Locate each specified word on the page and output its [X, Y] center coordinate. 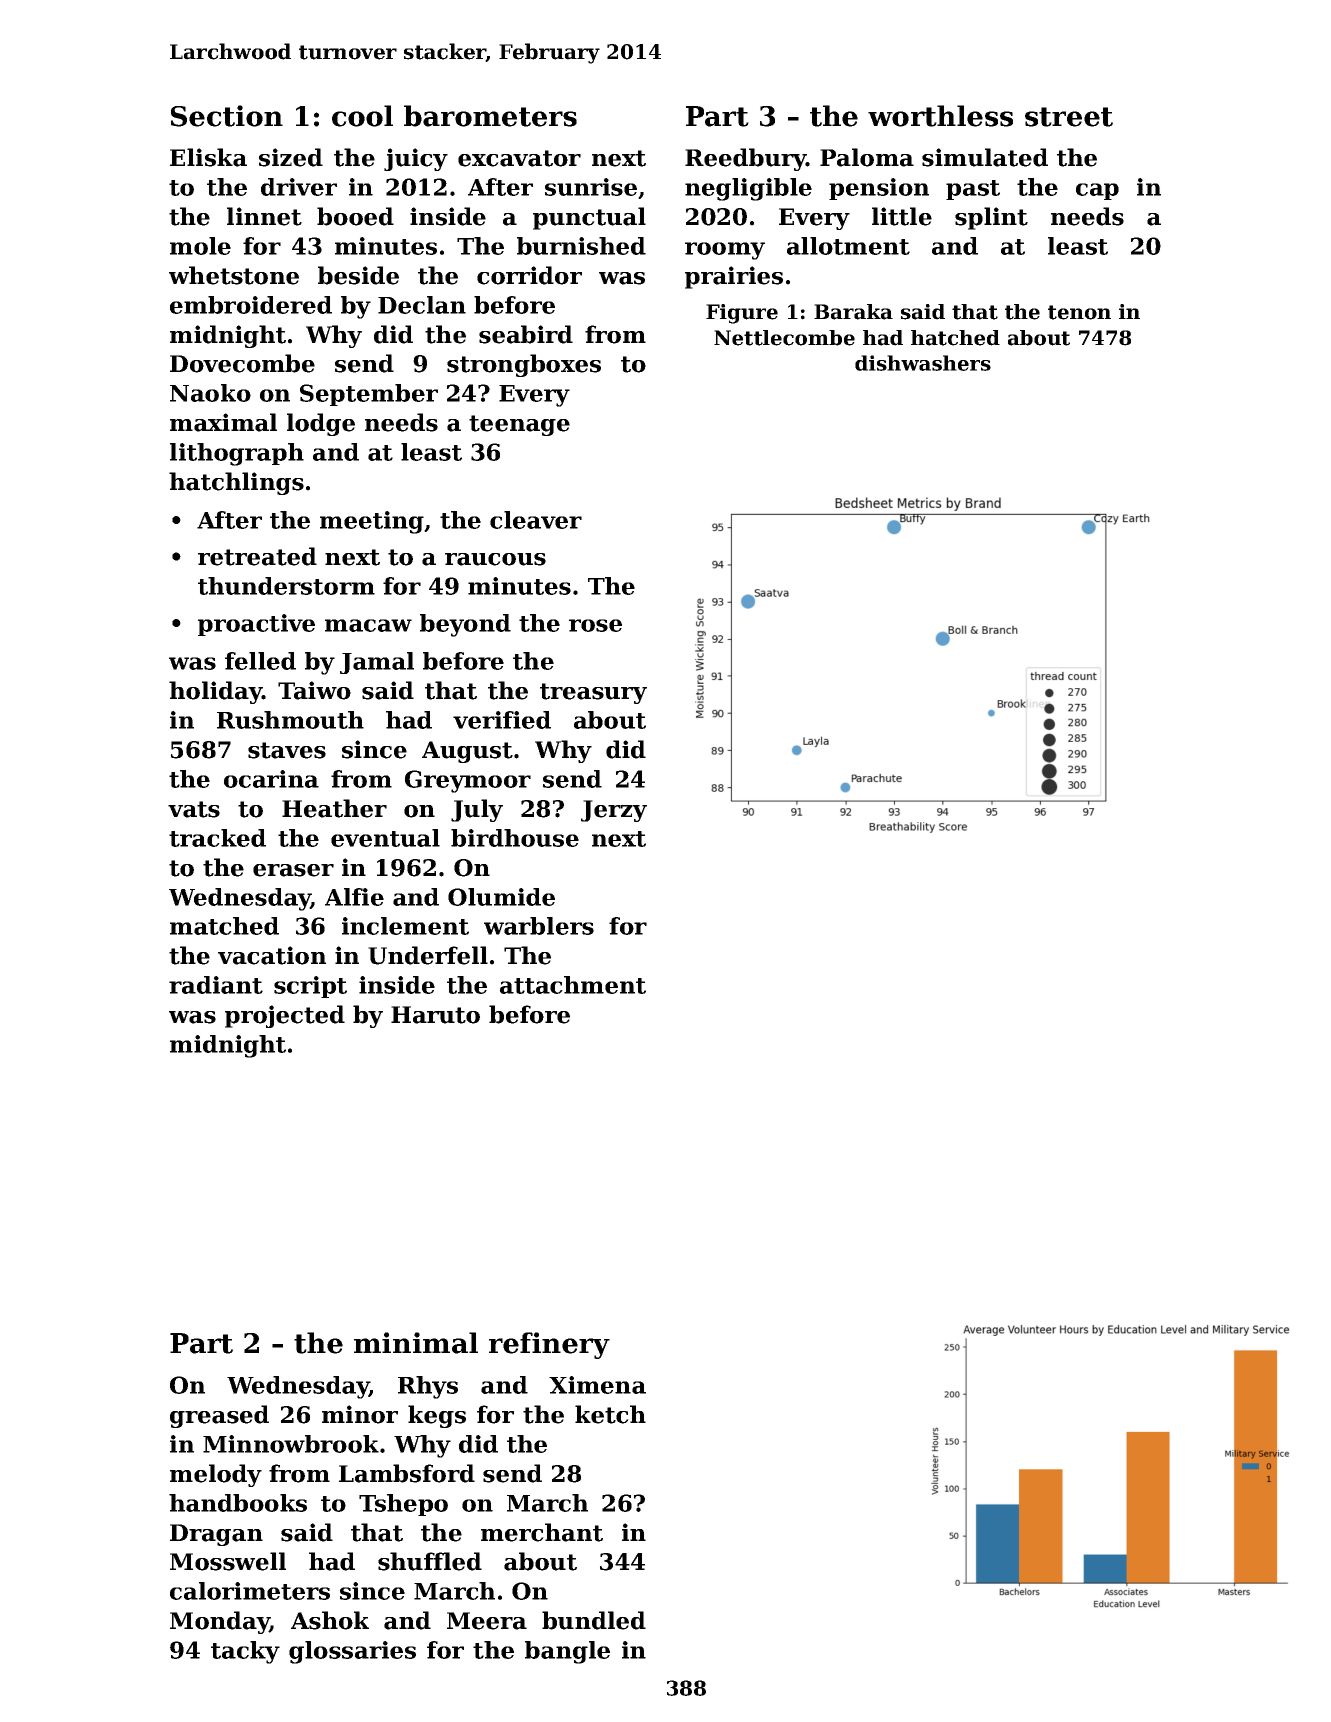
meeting [372, 522]
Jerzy [614, 811]
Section [227, 116]
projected [285, 1016]
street [1069, 117]
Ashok [330, 1620]
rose [595, 625]
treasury [593, 693]
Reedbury [745, 159]
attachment [573, 985]
